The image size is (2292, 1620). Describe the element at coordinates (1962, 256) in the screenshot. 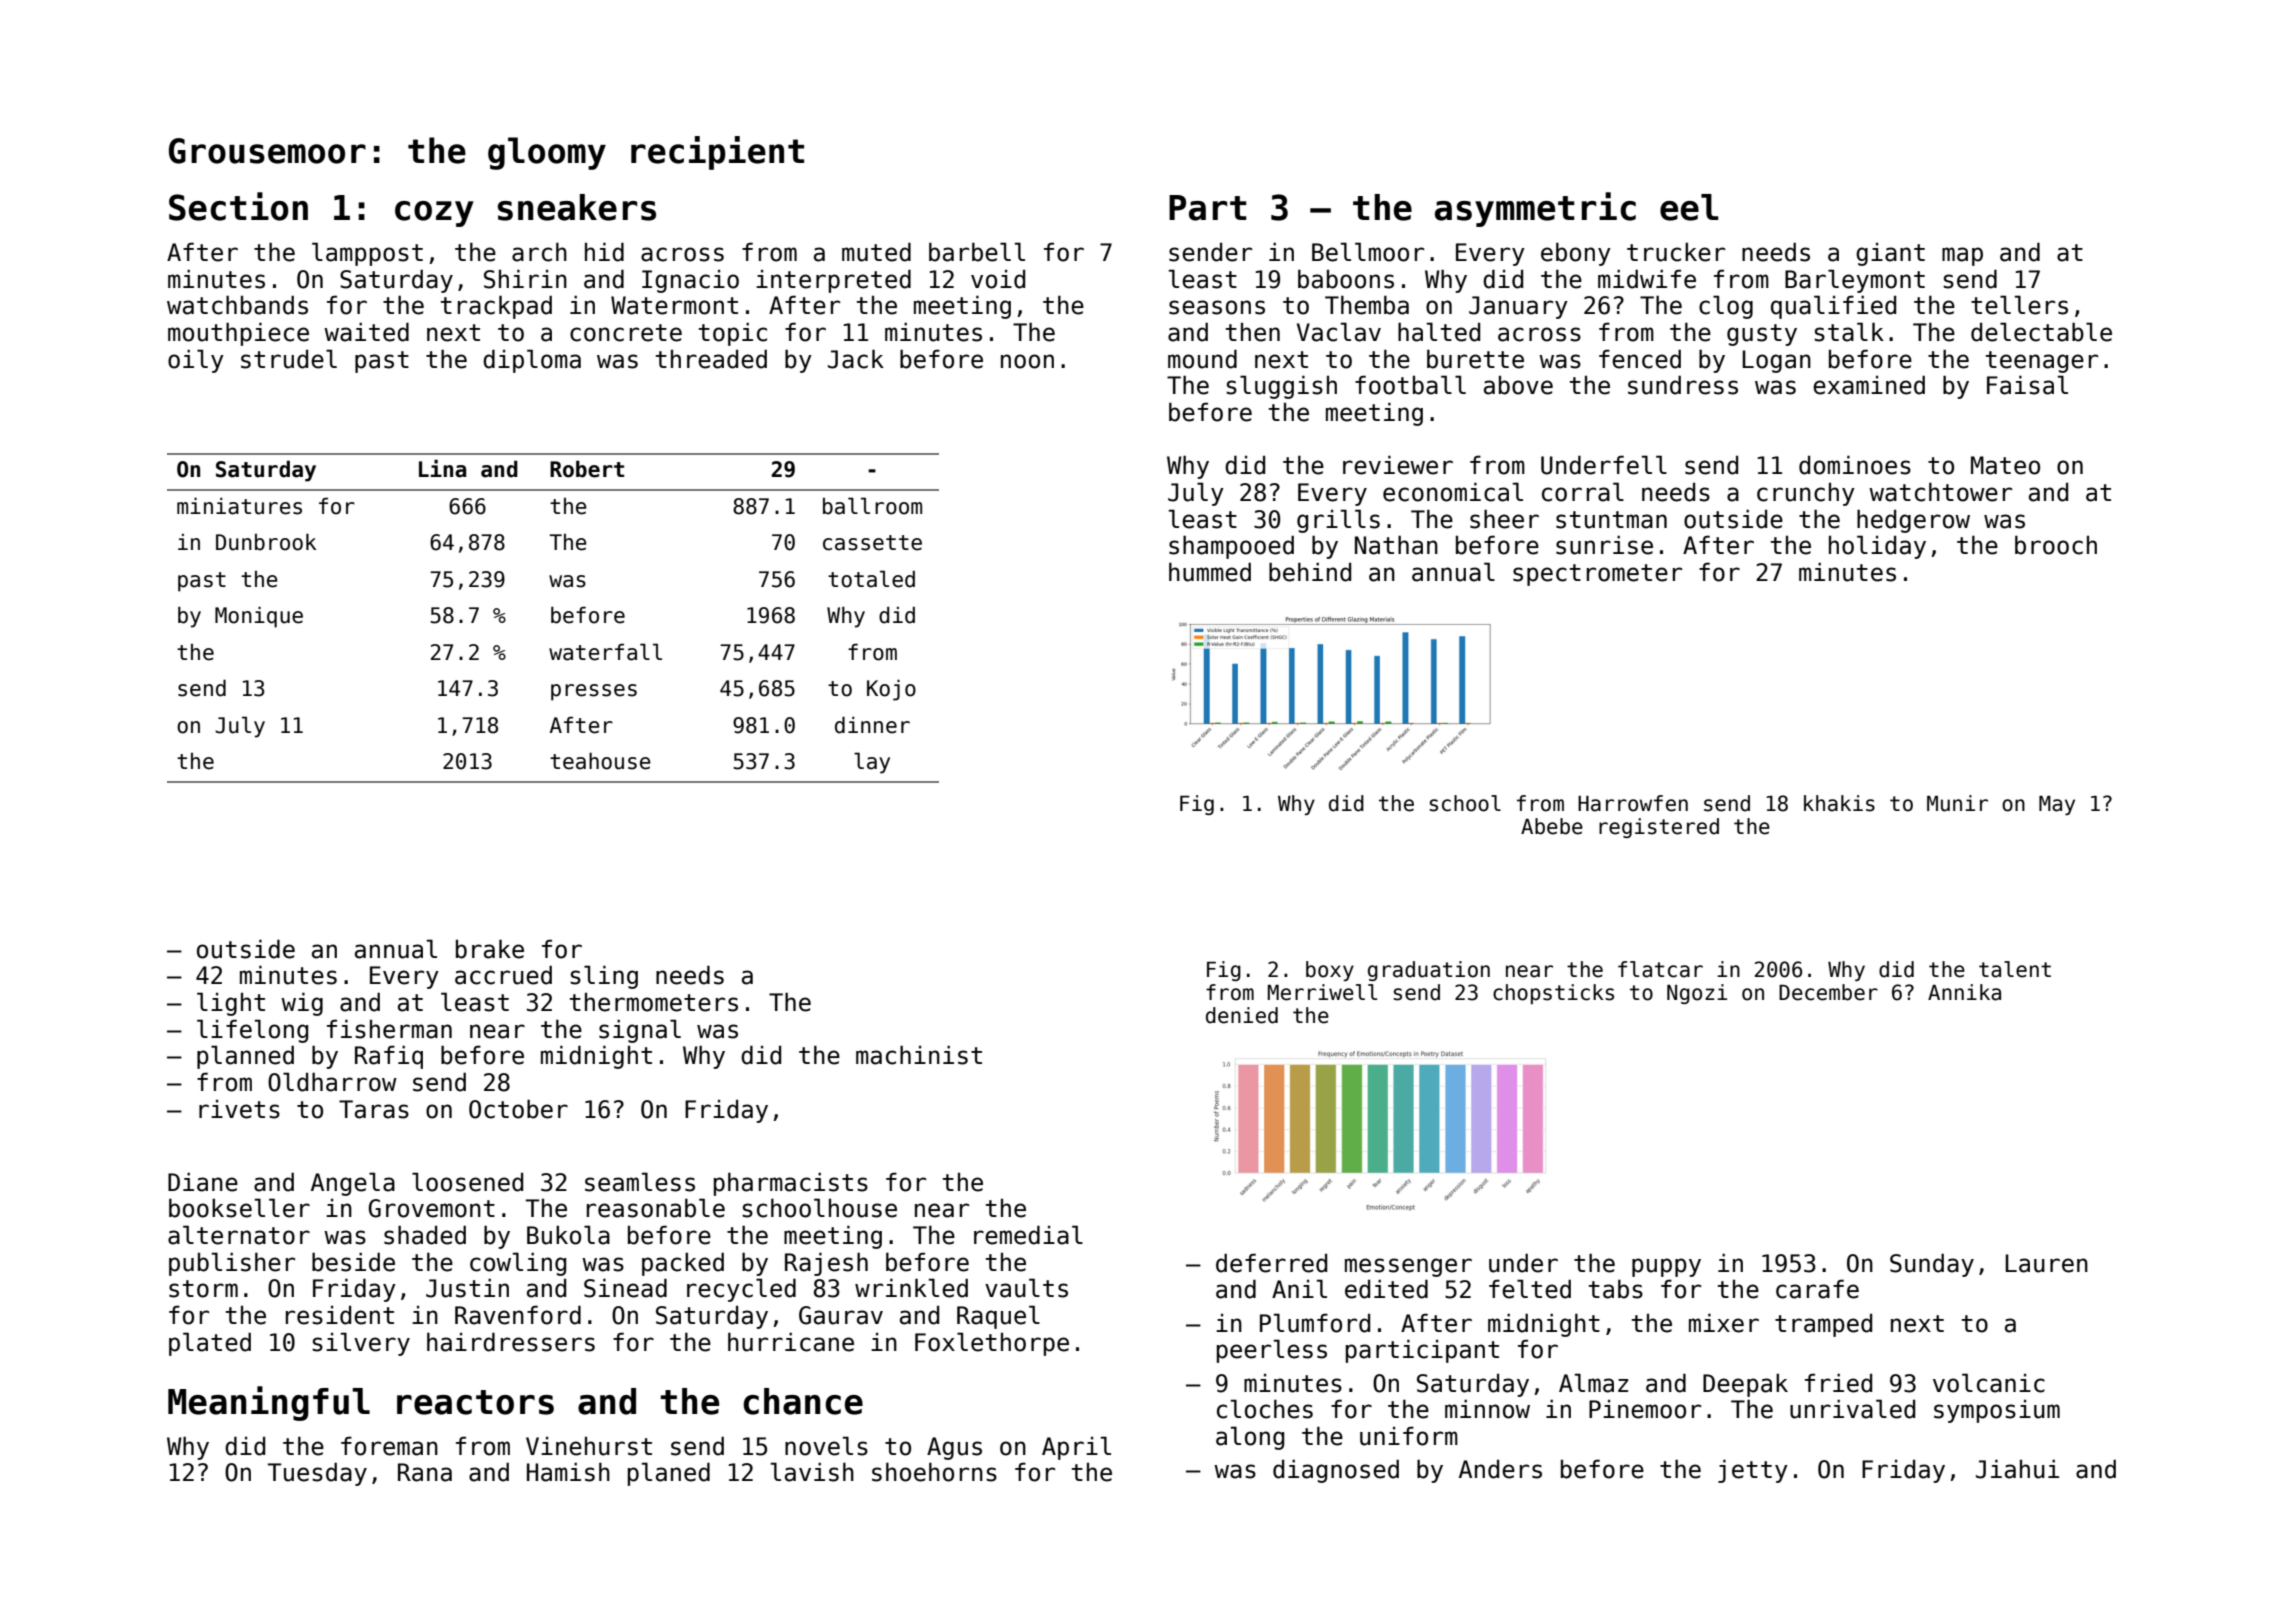

I see `map` at that location.
